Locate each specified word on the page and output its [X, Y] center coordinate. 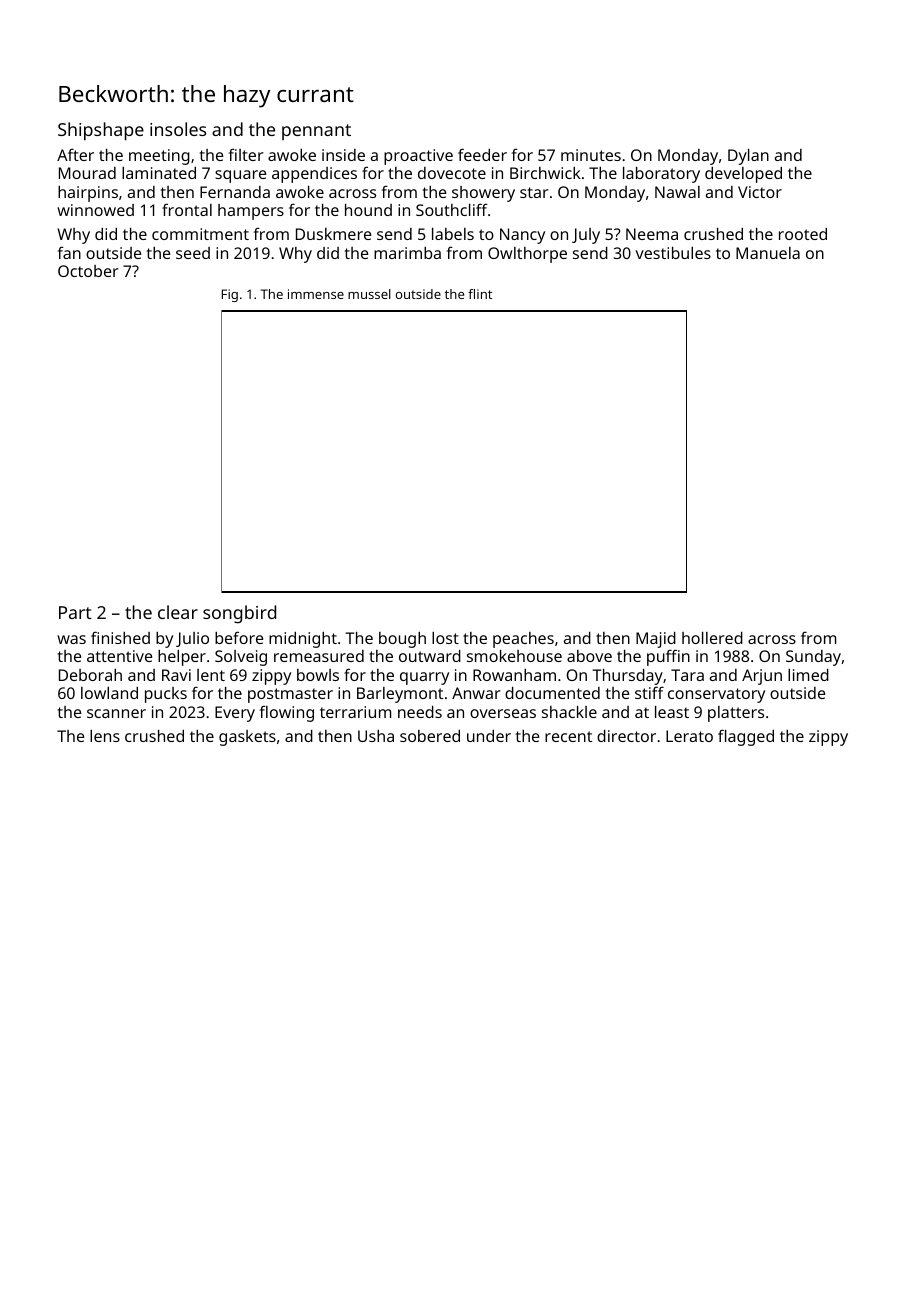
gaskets [247, 738]
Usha [376, 736]
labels [453, 234]
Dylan [748, 157]
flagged [746, 737]
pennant [316, 132]
